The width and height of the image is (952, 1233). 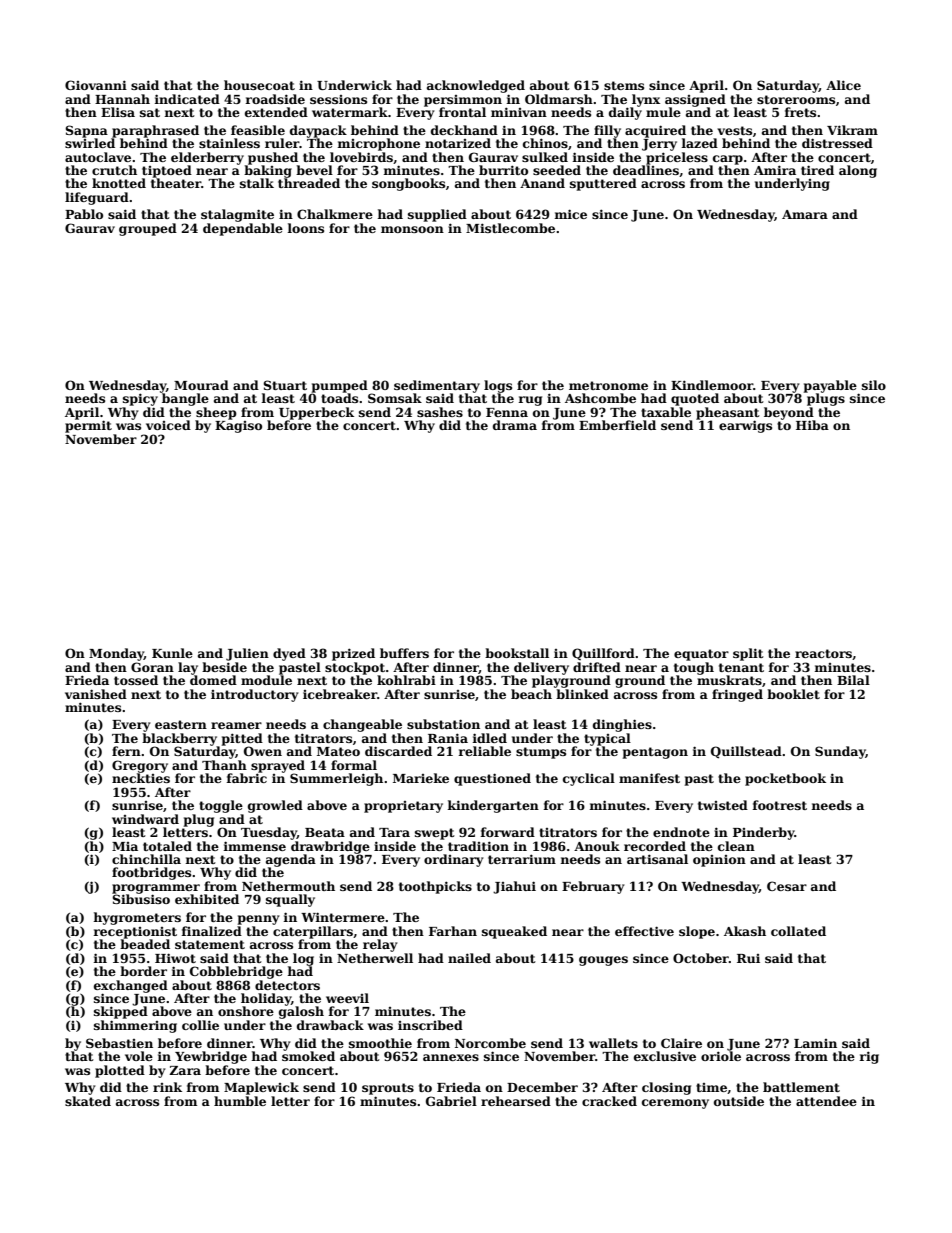 I want to click on equator, so click(x=701, y=655).
